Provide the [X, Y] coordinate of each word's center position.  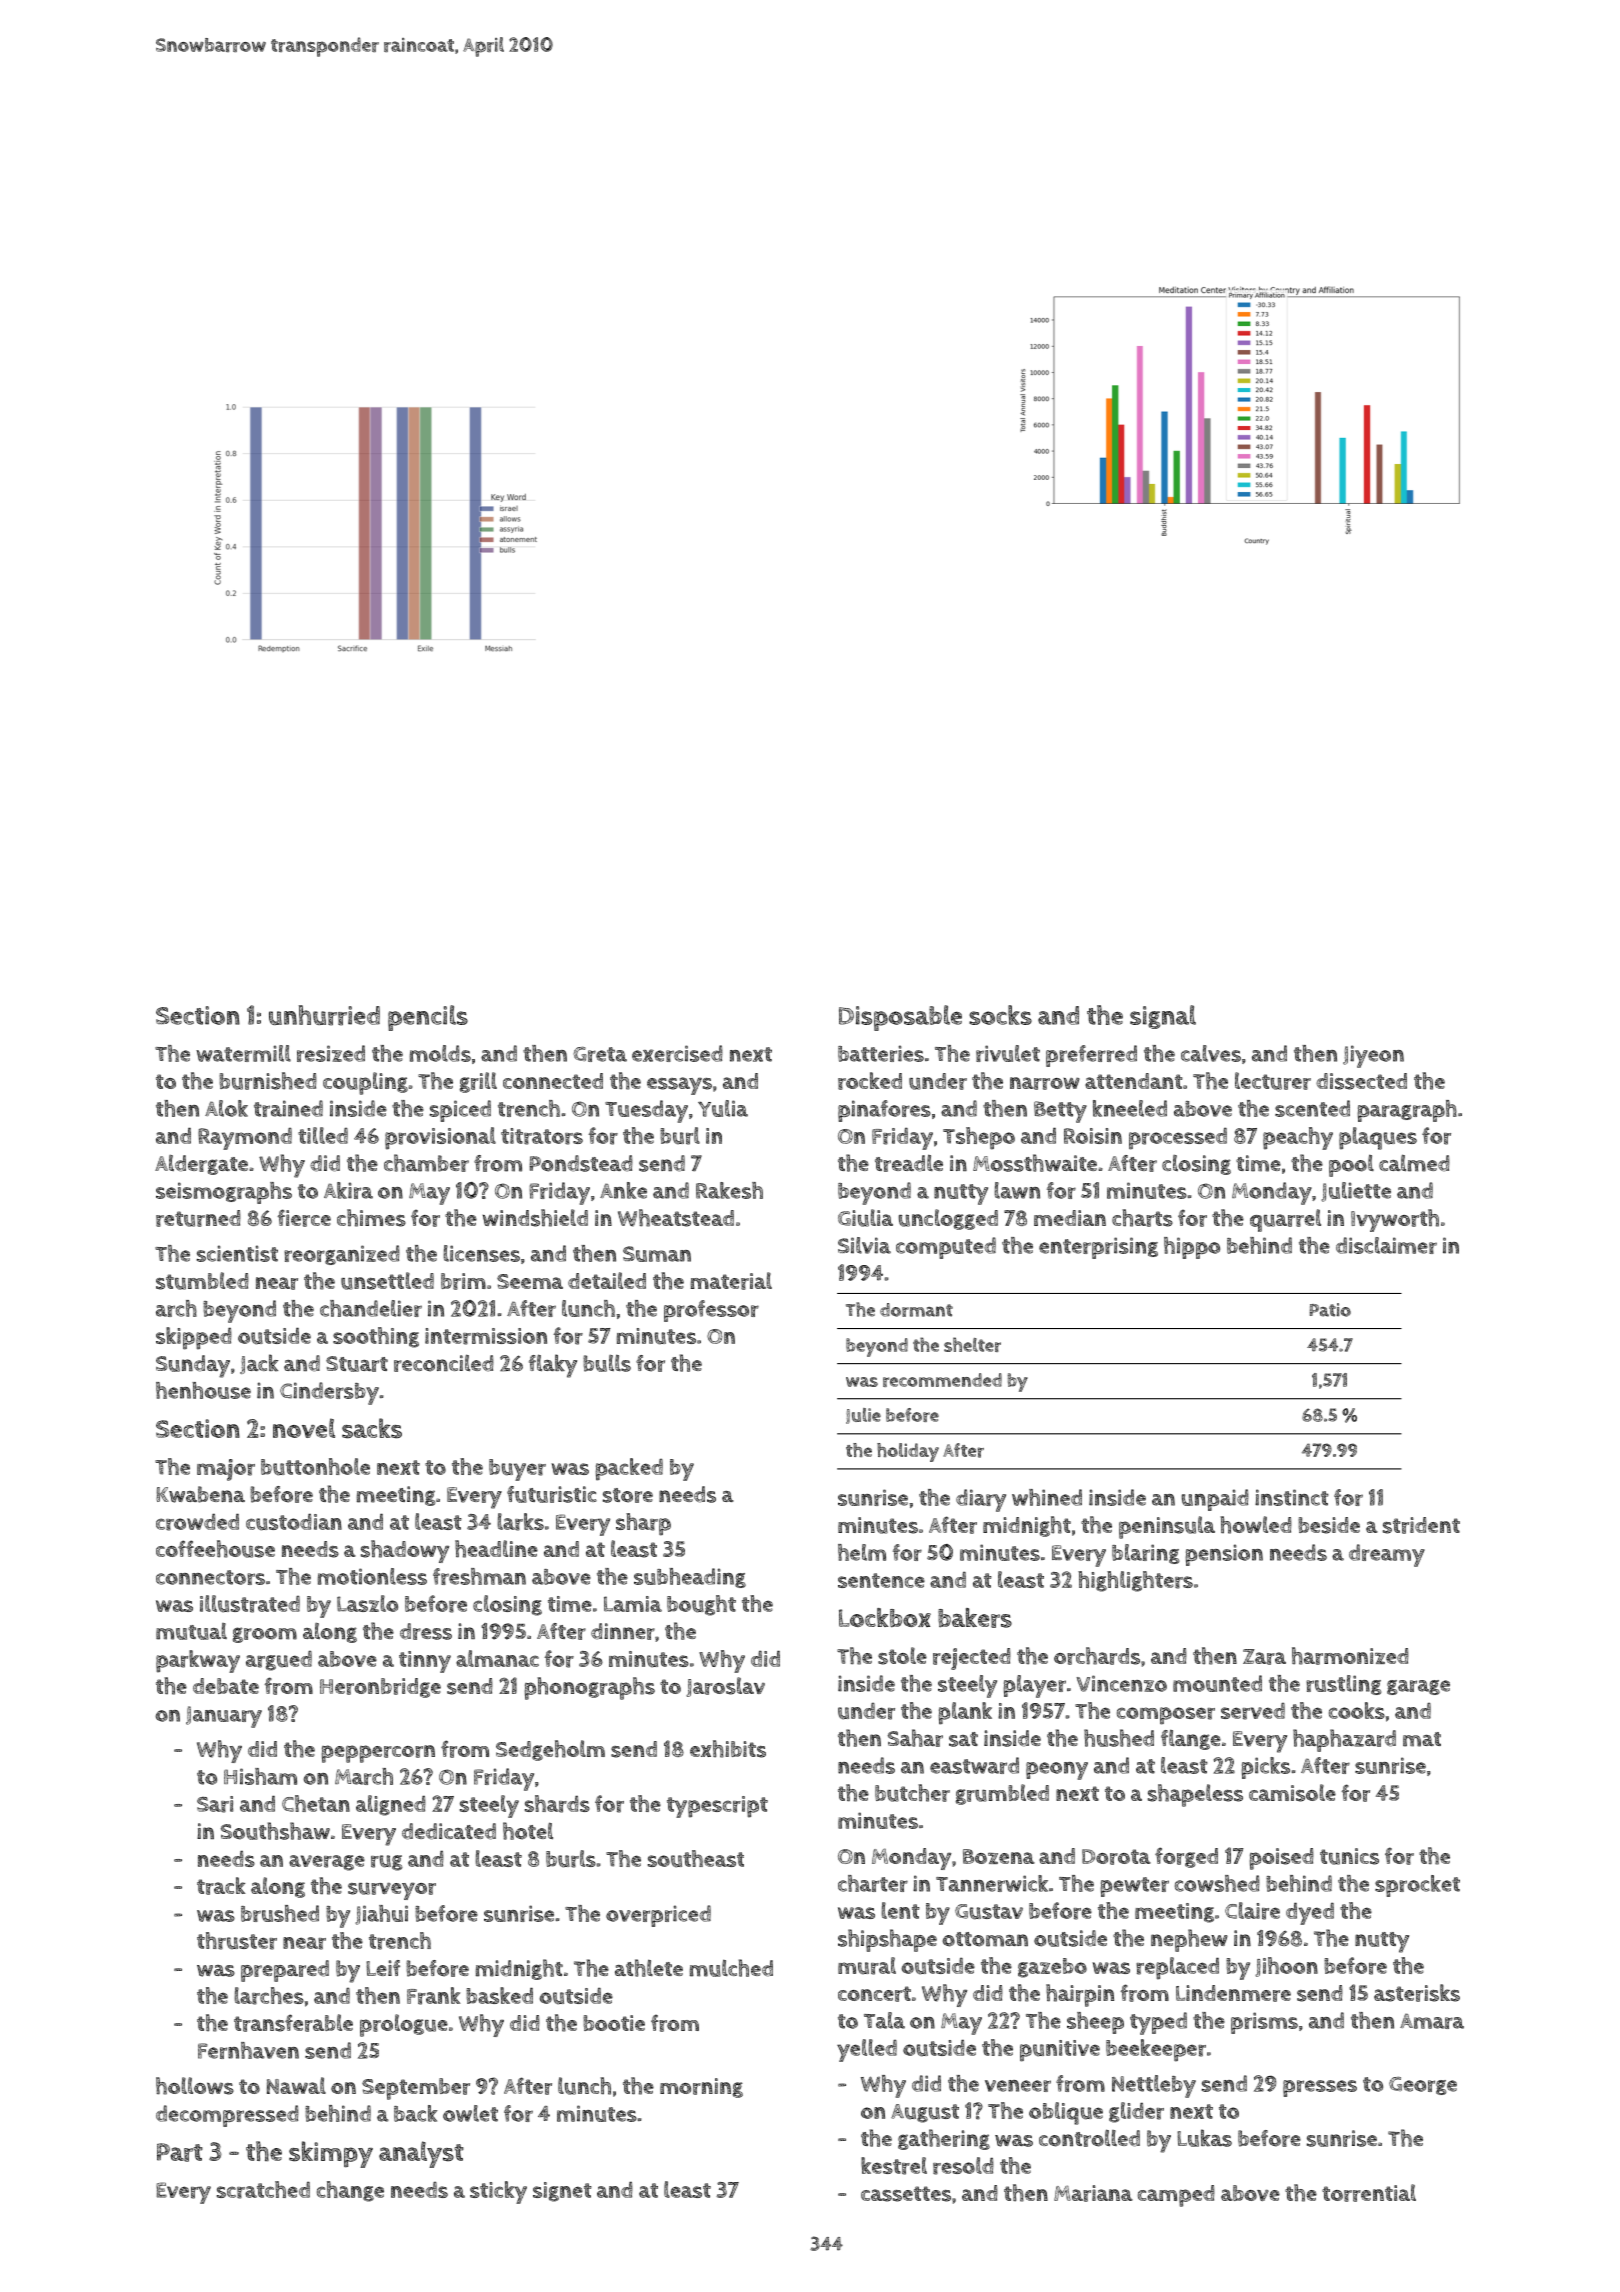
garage [1418, 1687]
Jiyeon [1373, 1056]
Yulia [723, 1108]
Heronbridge [380, 1688]
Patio [1330, 1310]
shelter [972, 1344]
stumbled [202, 1281]
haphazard [1344, 1740]
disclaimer [1386, 1245]
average [327, 1863]
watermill [243, 1053]
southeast [696, 1859]
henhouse [203, 1390]
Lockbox [885, 1617]
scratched [263, 2190]
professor [711, 1311]
